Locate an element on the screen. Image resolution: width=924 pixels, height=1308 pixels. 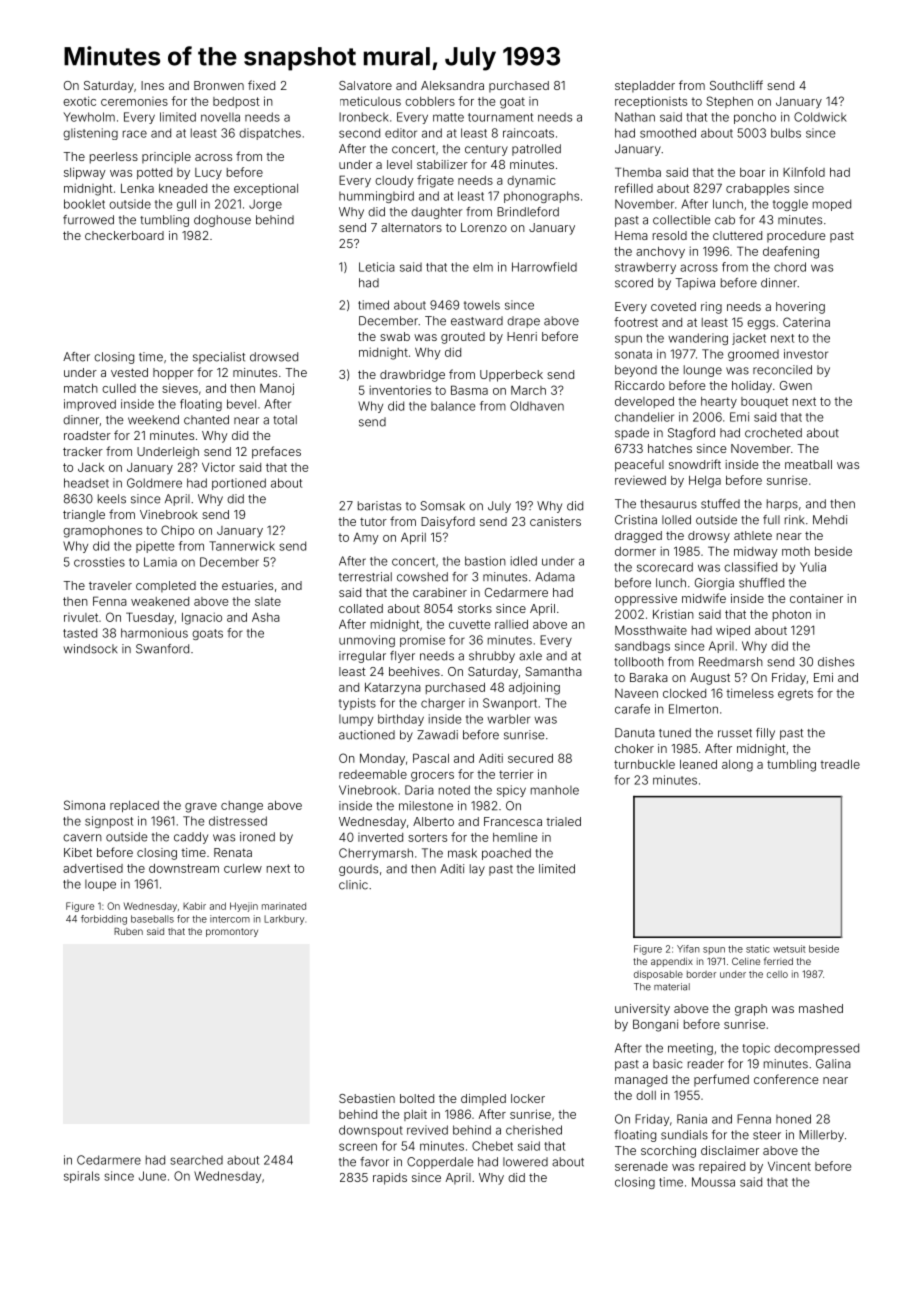
downspout is located at coordinates (371, 1131).
